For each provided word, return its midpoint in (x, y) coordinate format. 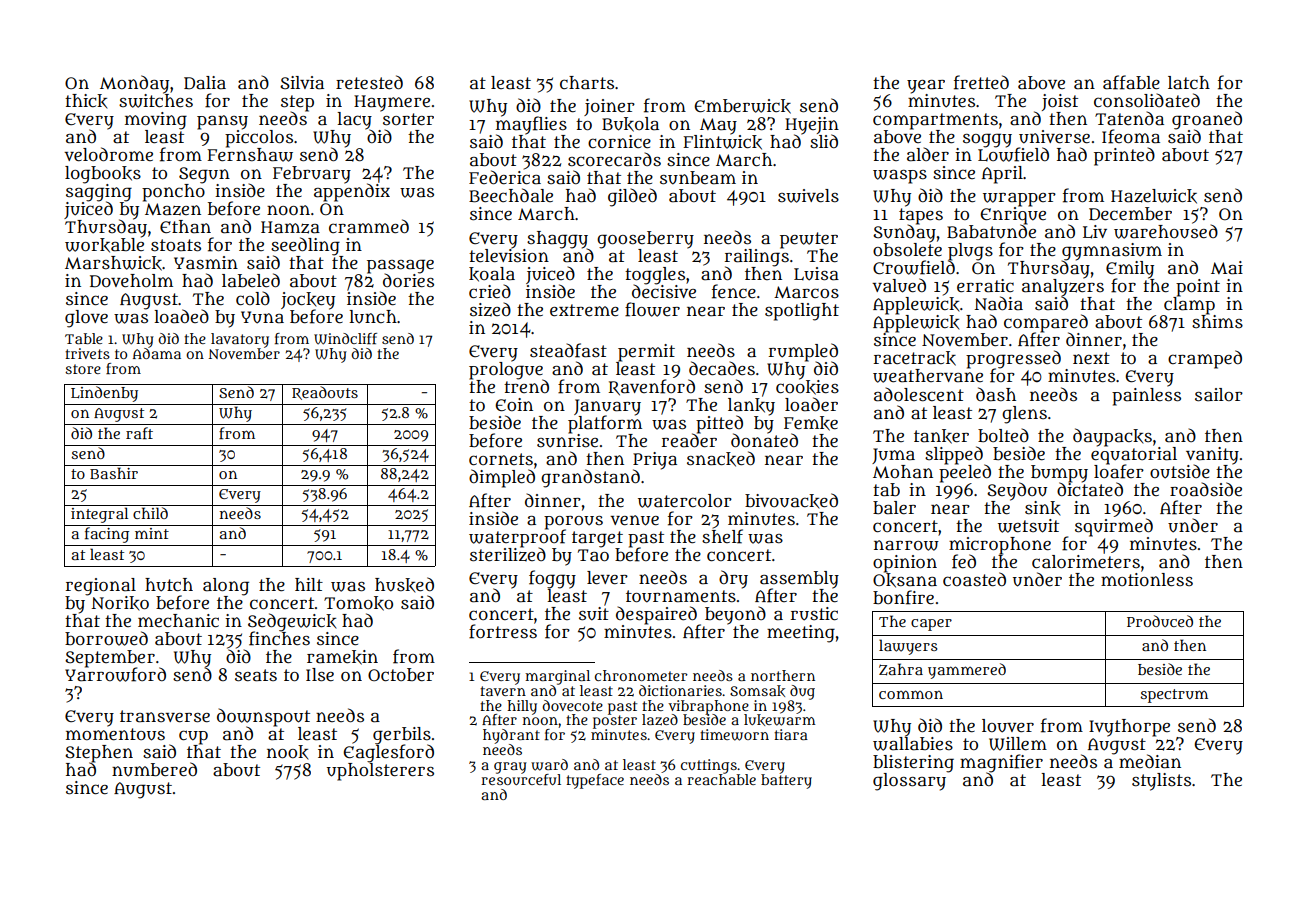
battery (786, 781)
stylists (1161, 782)
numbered (154, 769)
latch (1189, 83)
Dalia (205, 83)
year (926, 86)
